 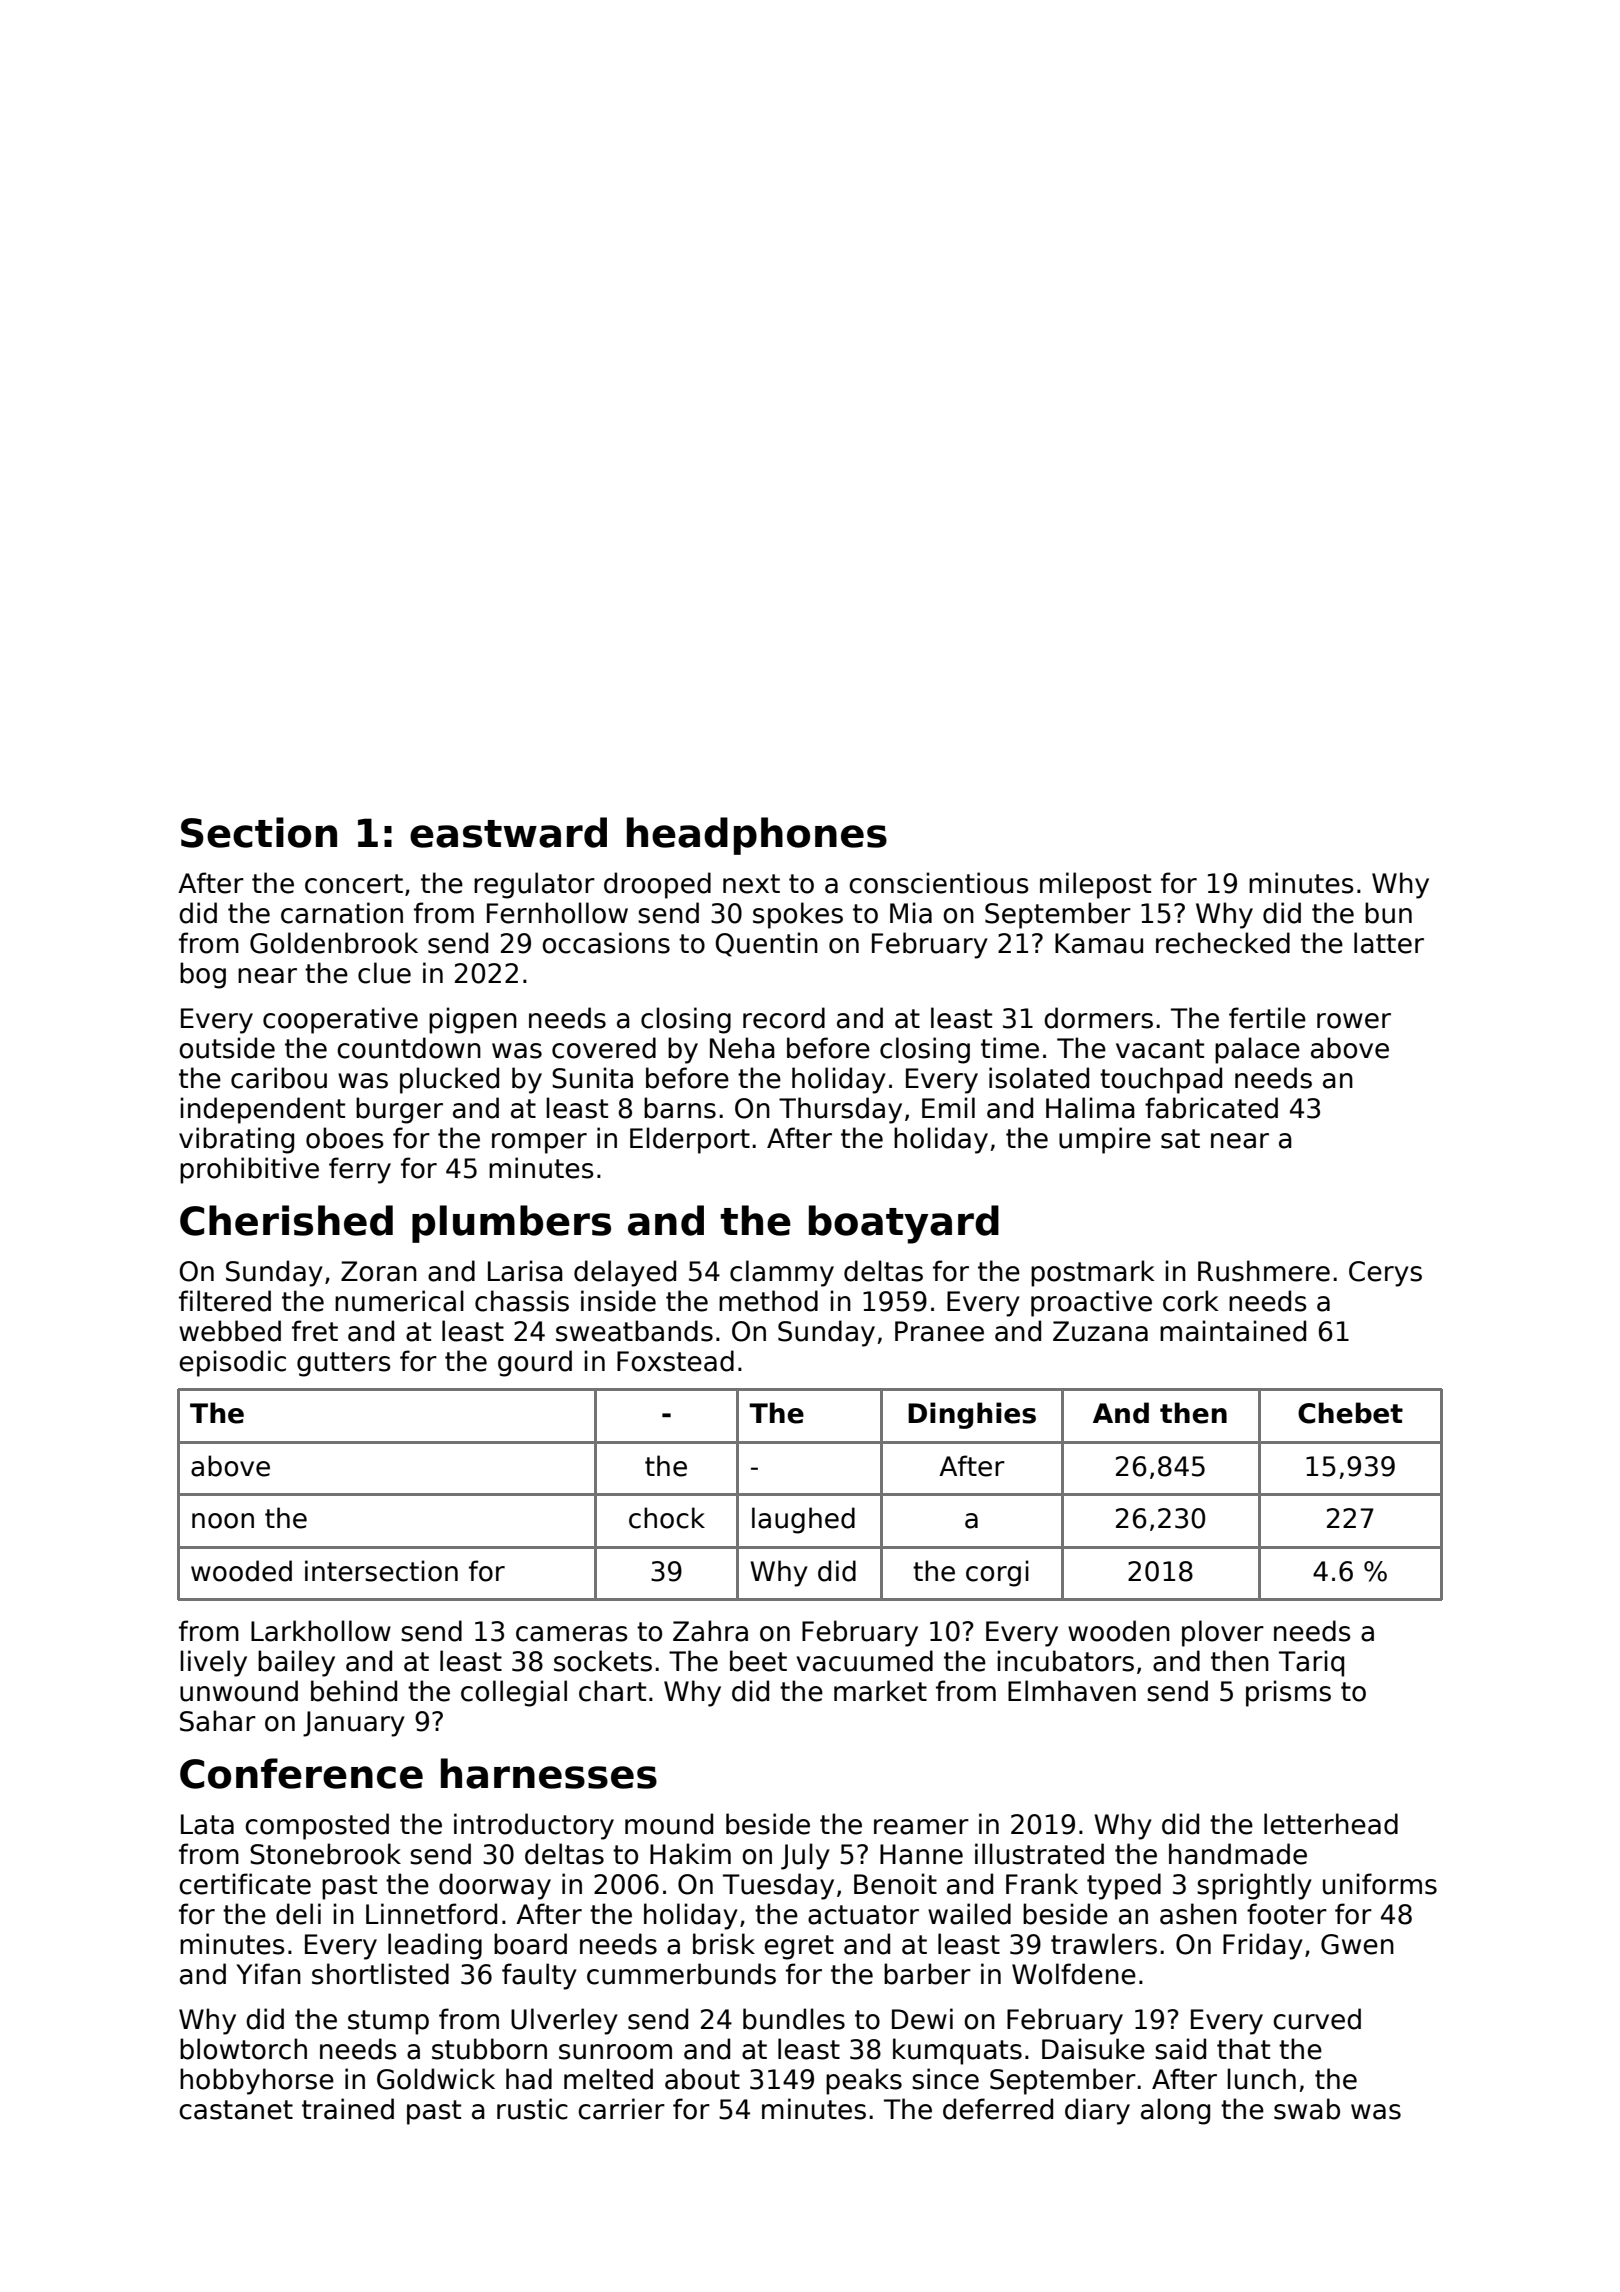 I want to click on Cerys, so click(x=1385, y=1274).
